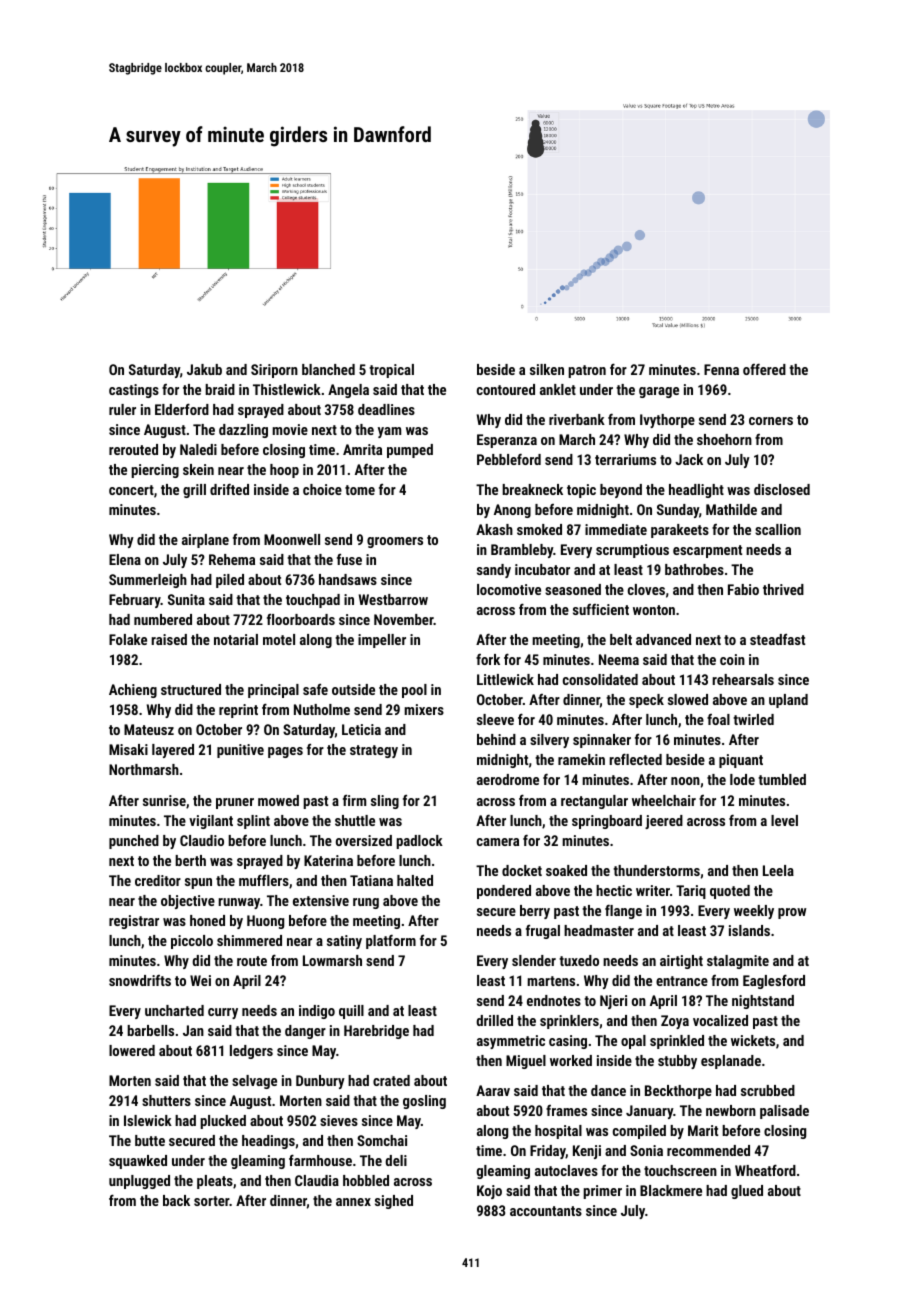  What do you see at coordinates (771, 421) in the document?
I see `corners` at bounding box center [771, 421].
